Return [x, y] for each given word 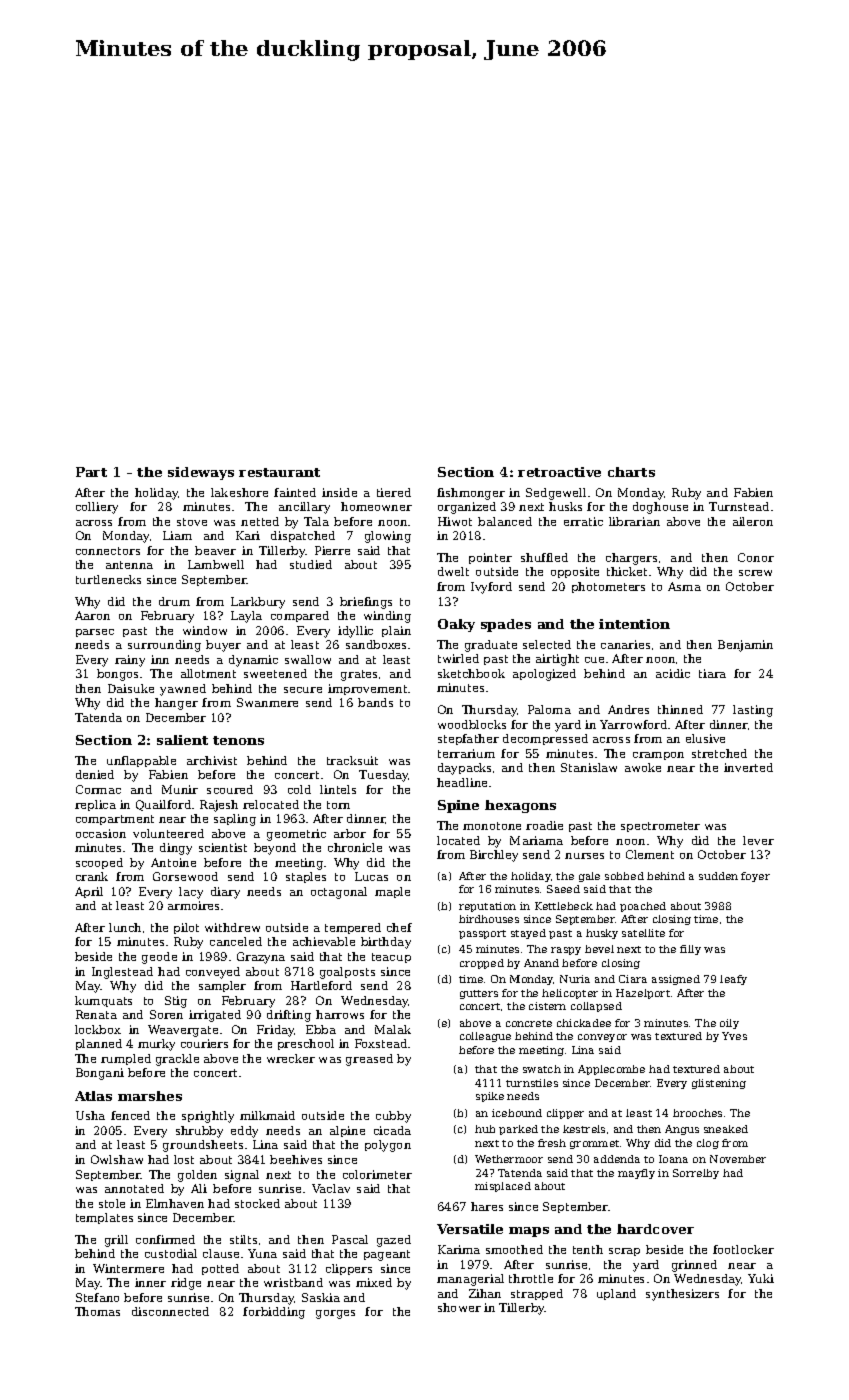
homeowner [376, 506]
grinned [694, 1266]
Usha [90, 1115]
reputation [487, 907]
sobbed [624, 876]
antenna [129, 565]
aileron [753, 521]
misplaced [503, 1187]
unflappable [141, 761]
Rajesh [219, 806]
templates [104, 1218]
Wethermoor [509, 1159]
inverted [748, 767]
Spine [458, 806]
